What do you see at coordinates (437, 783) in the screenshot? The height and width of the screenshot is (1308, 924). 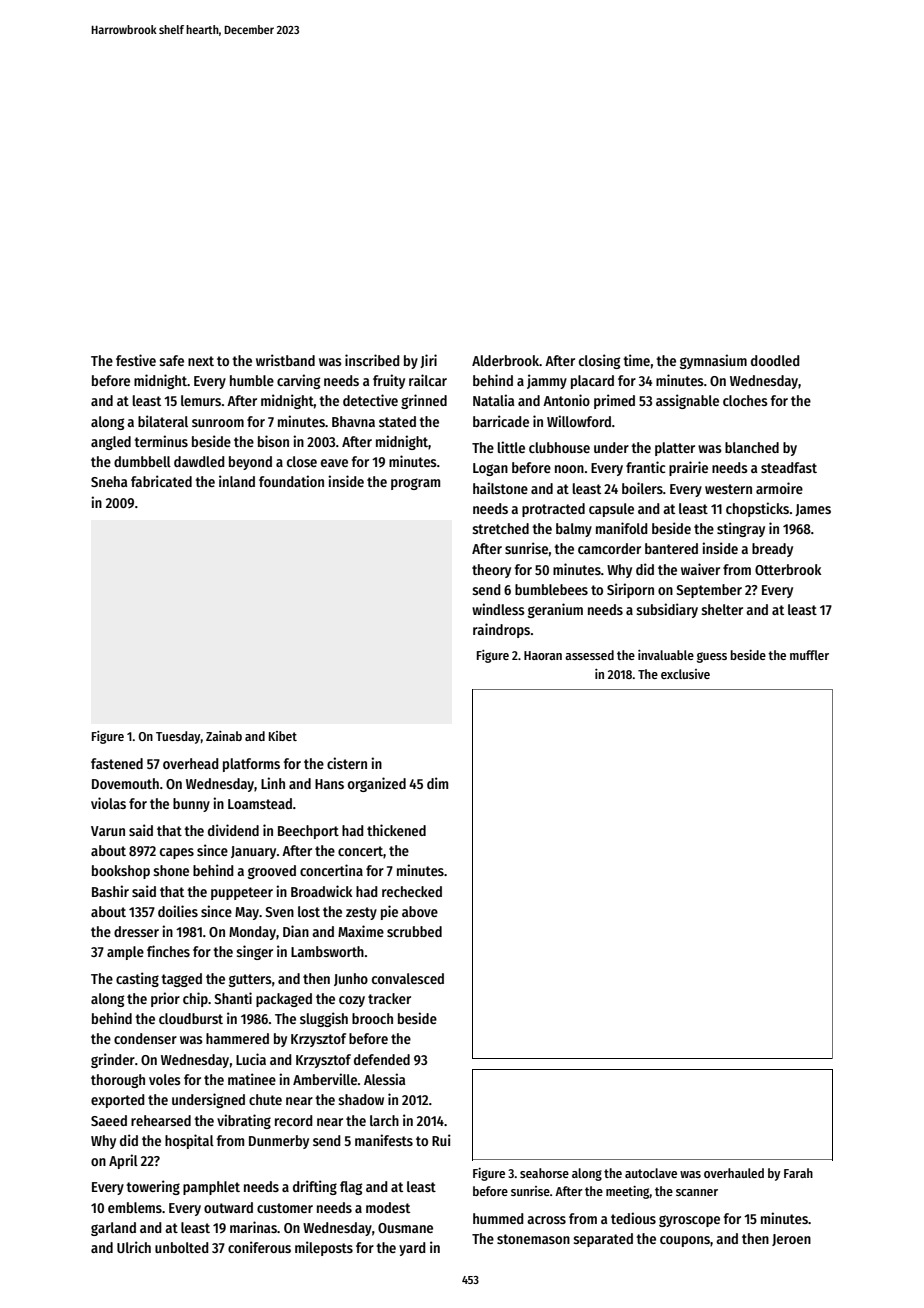 I see `dim` at bounding box center [437, 783].
